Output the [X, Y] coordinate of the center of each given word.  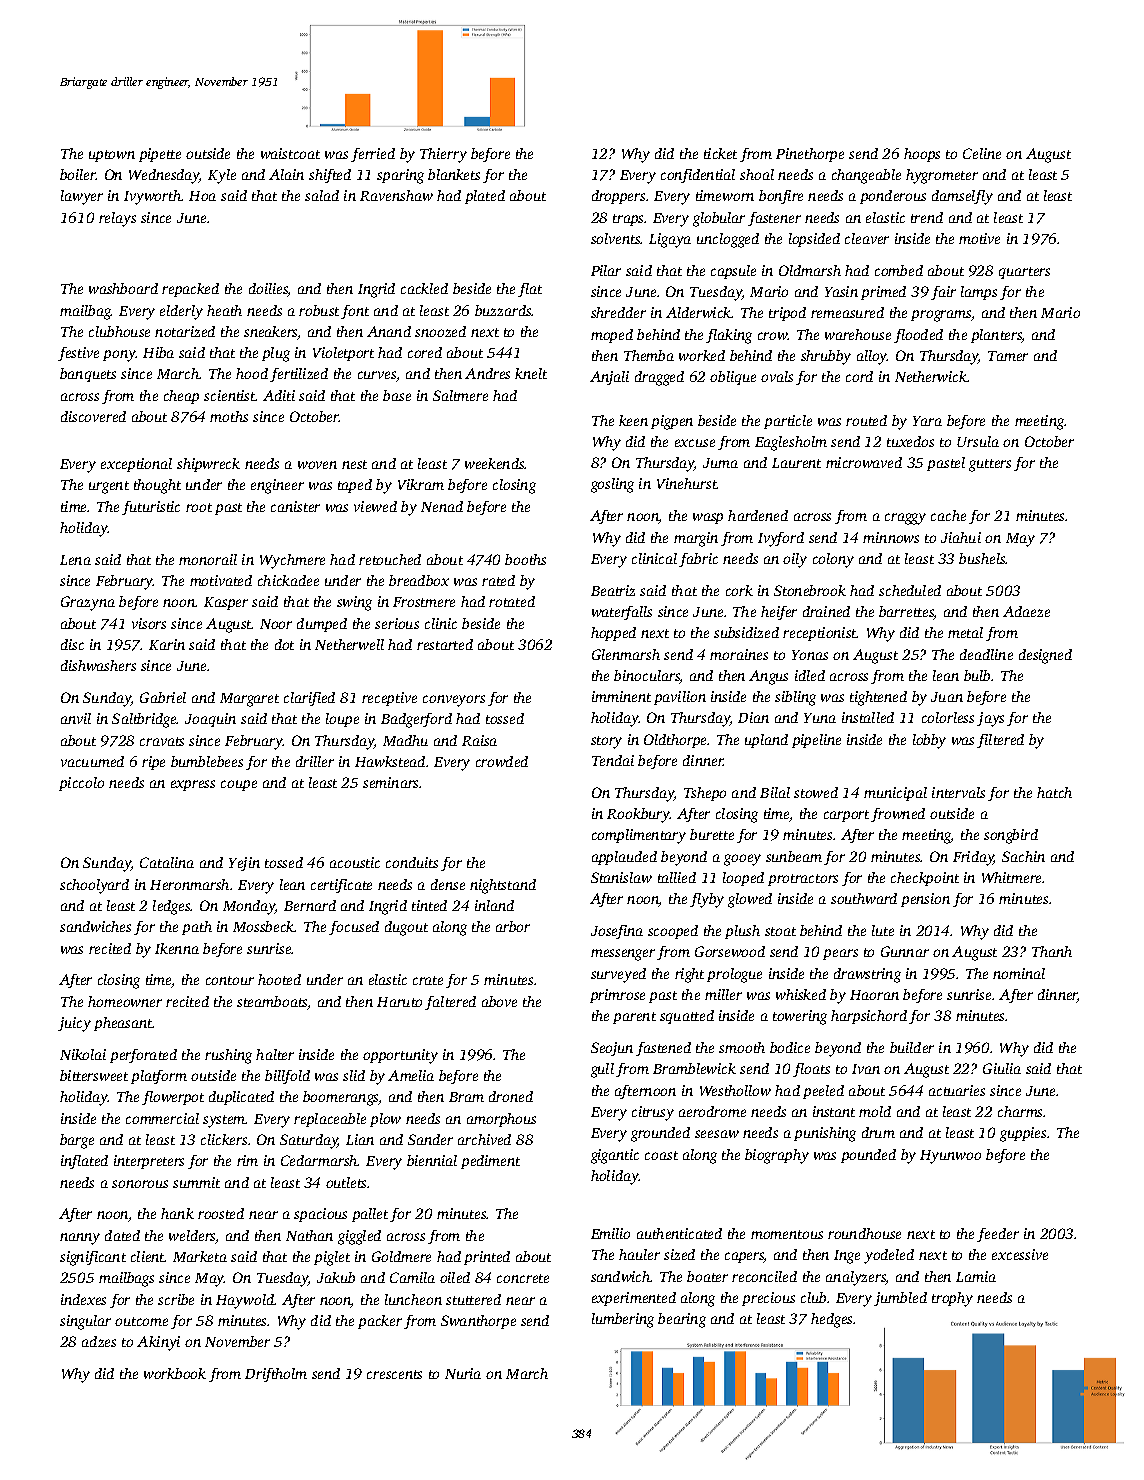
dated [122, 1235]
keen [633, 420]
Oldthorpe [676, 741]
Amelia [411, 1075]
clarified [309, 699]
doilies [268, 290]
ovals [777, 376]
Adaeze [1026, 611]
